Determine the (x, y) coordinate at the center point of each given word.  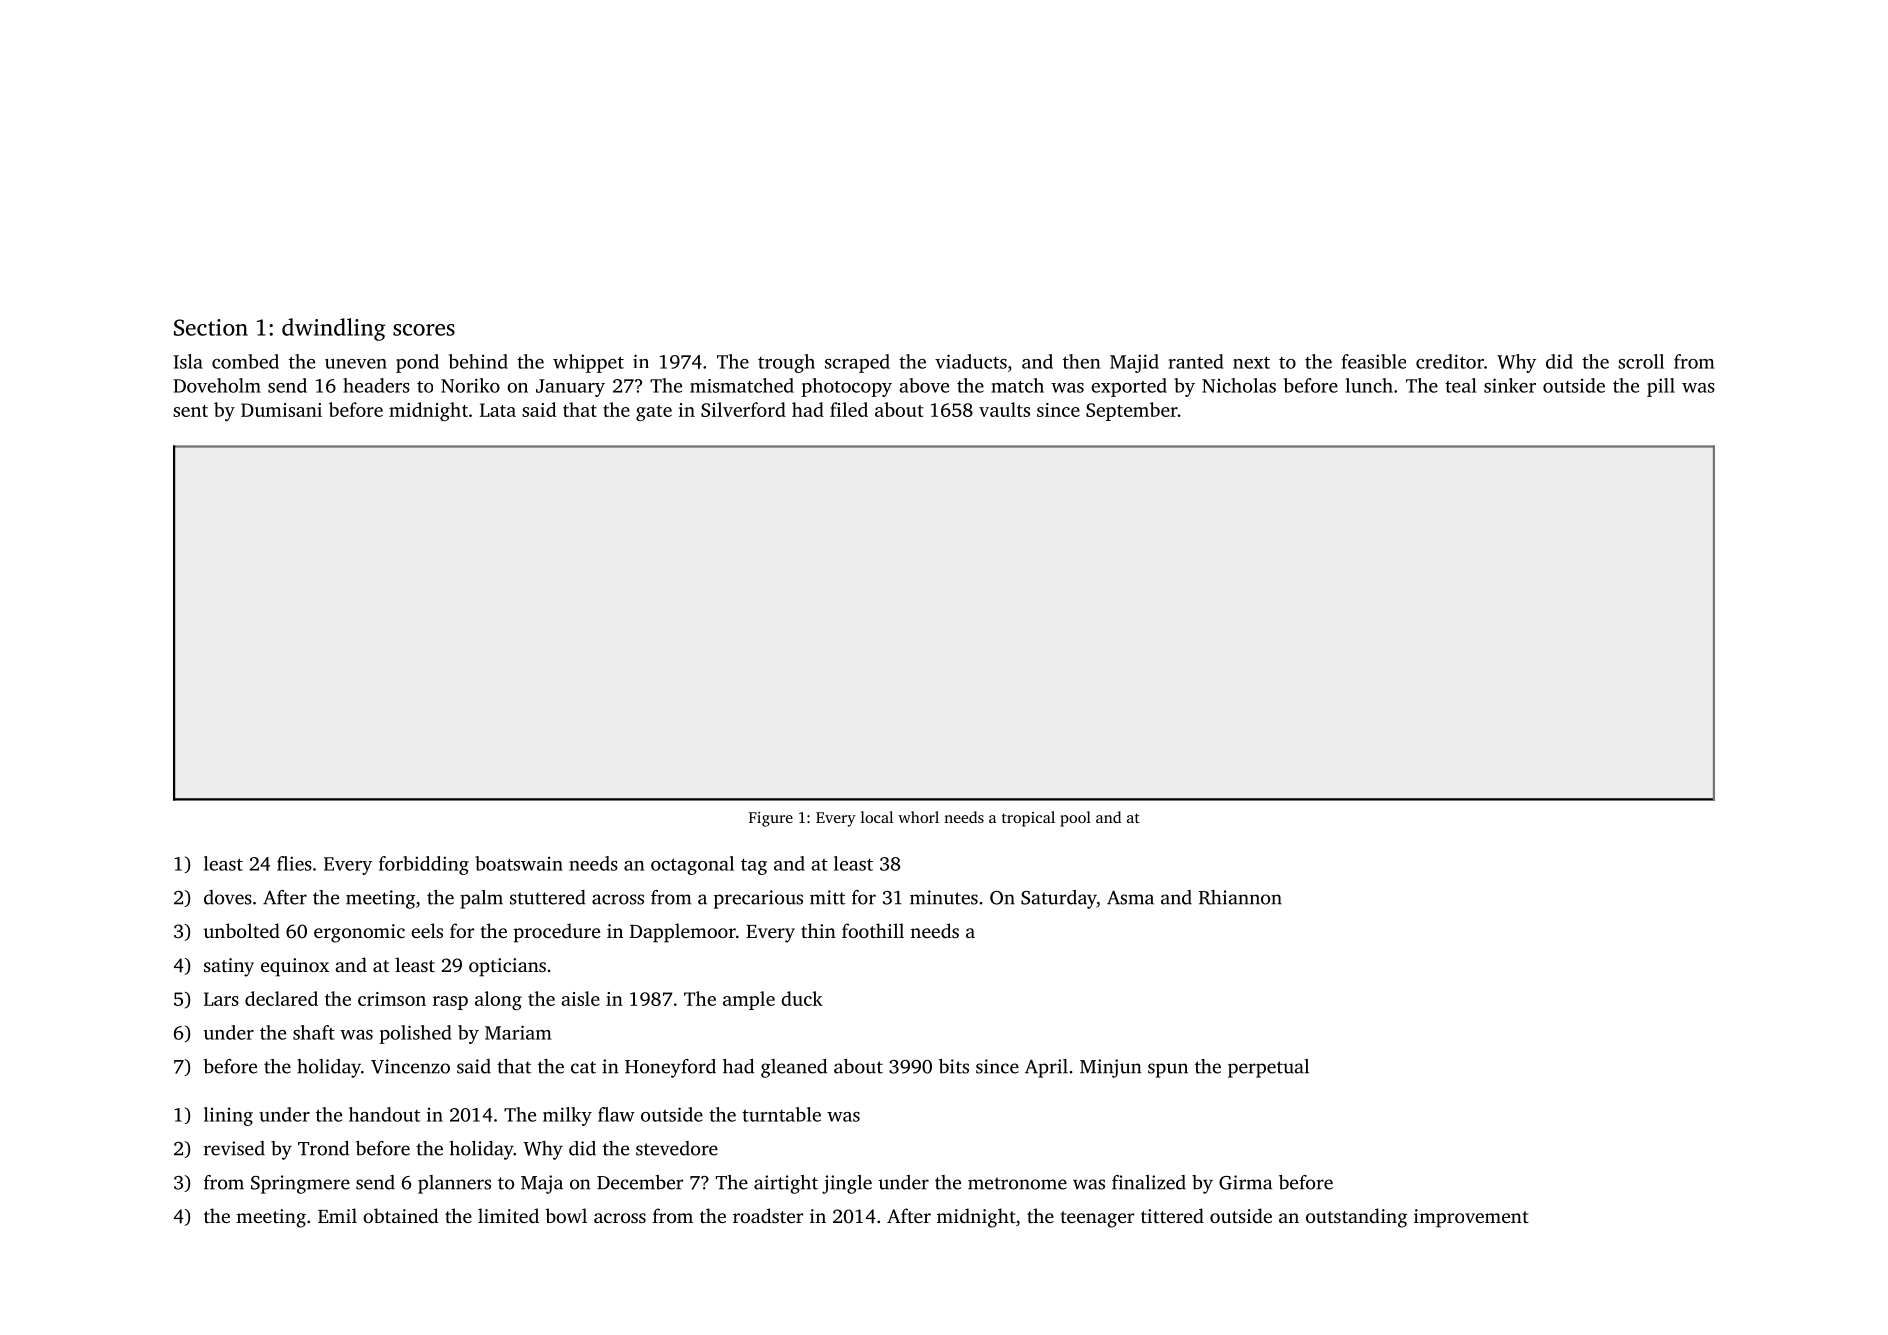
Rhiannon (1240, 897)
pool (1075, 819)
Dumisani (281, 410)
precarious (758, 899)
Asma (1130, 898)
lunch (1369, 385)
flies (294, 863)
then (1081, 361)
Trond (323, 1148)
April (1046, 1068)
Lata (498, 410)
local (877, 817)
